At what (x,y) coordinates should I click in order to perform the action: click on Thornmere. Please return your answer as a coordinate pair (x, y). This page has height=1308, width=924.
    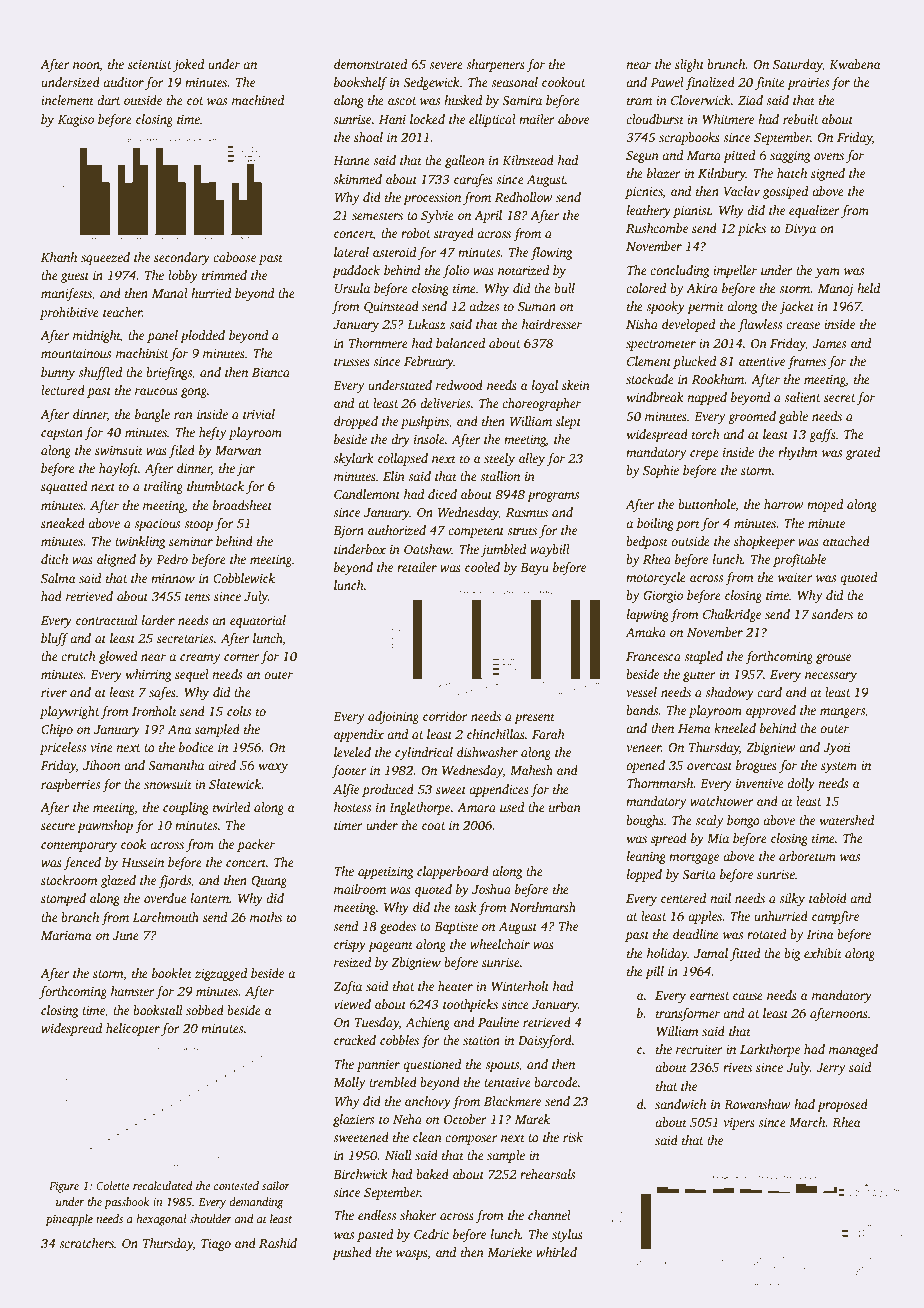
    Looking at the image, I should click on (378, 343).
